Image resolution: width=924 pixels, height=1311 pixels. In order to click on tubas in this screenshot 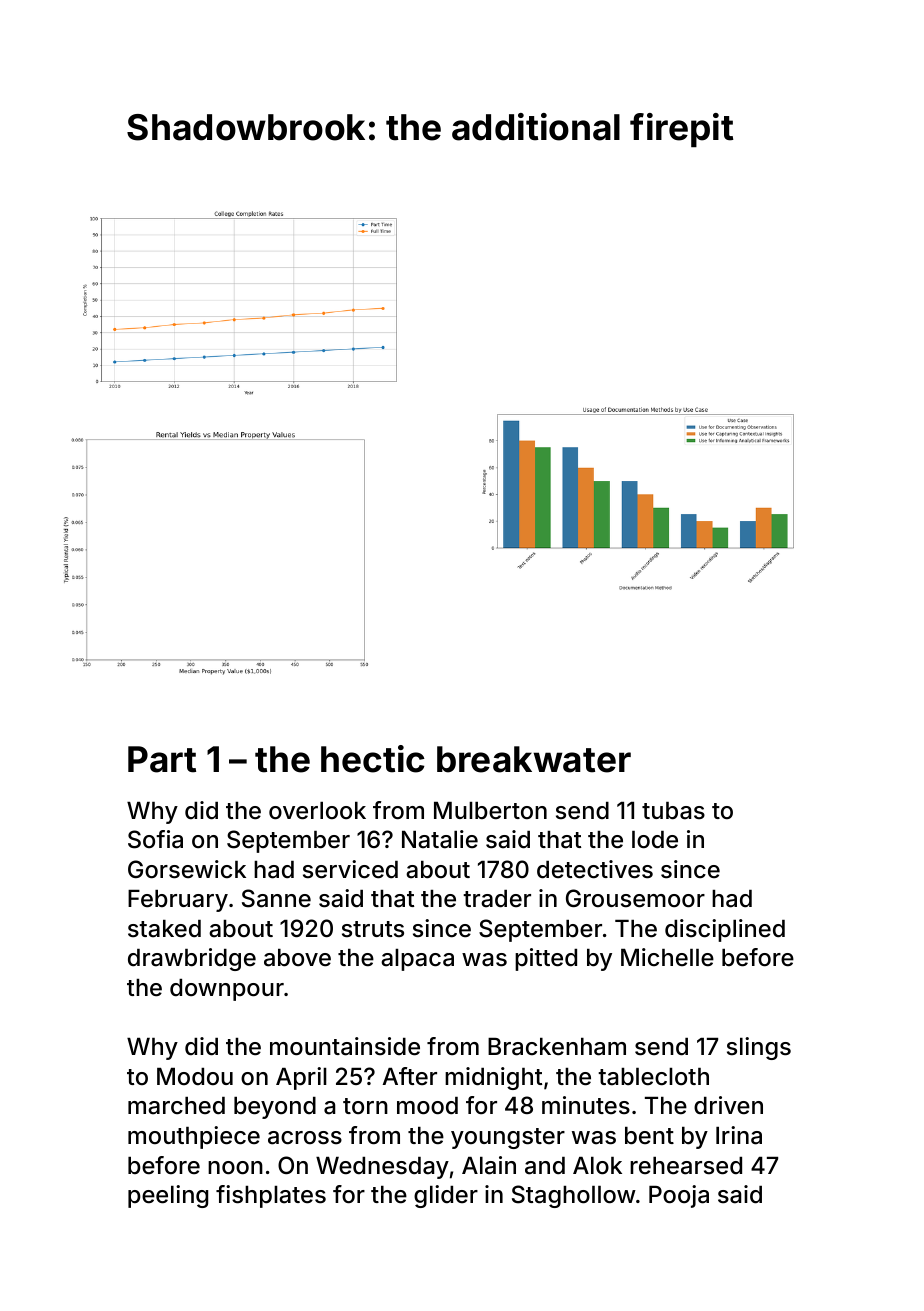, I will do `click(673, 811)`.
